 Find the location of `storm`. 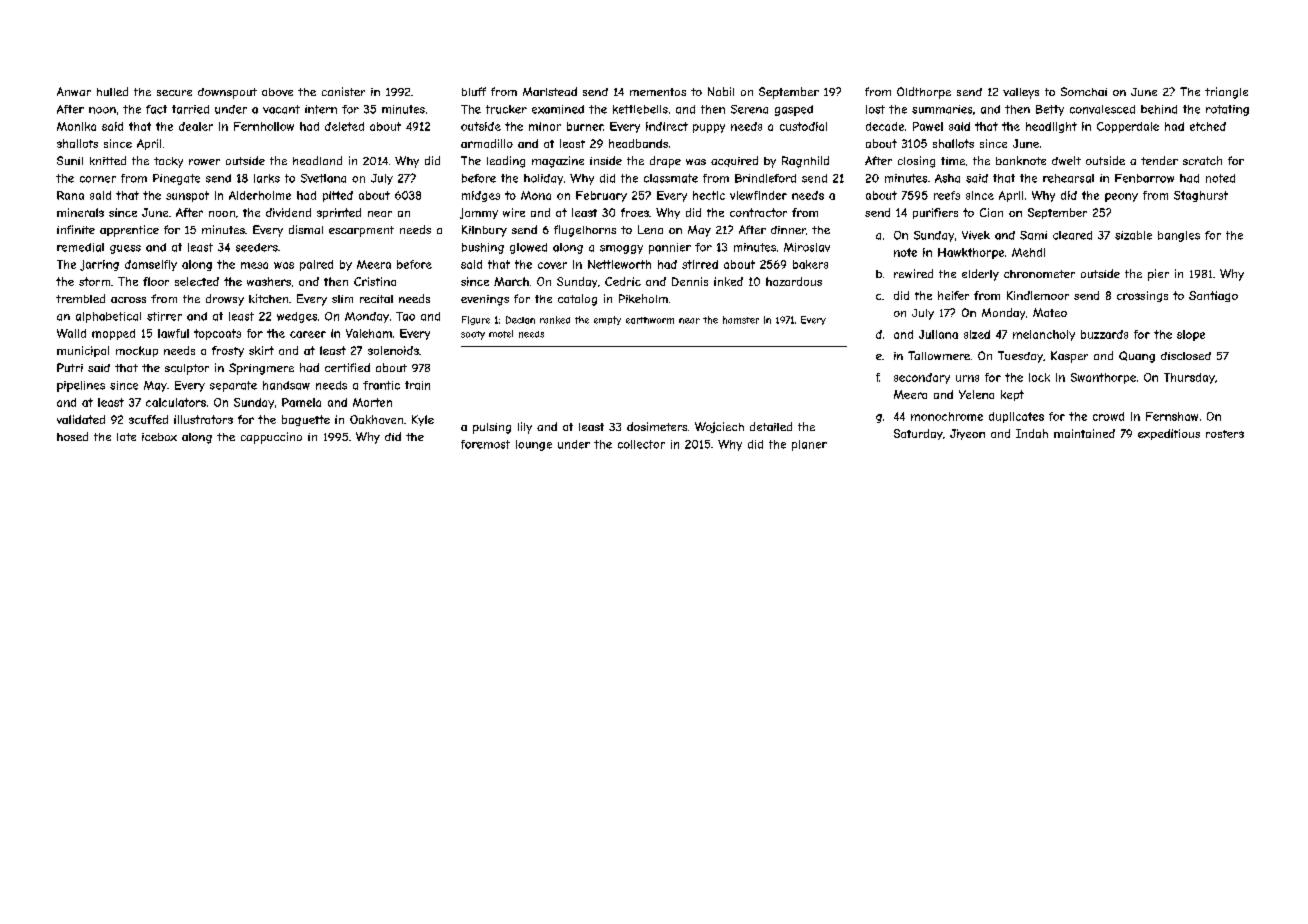

storm is located at coordinates (94, 281).
